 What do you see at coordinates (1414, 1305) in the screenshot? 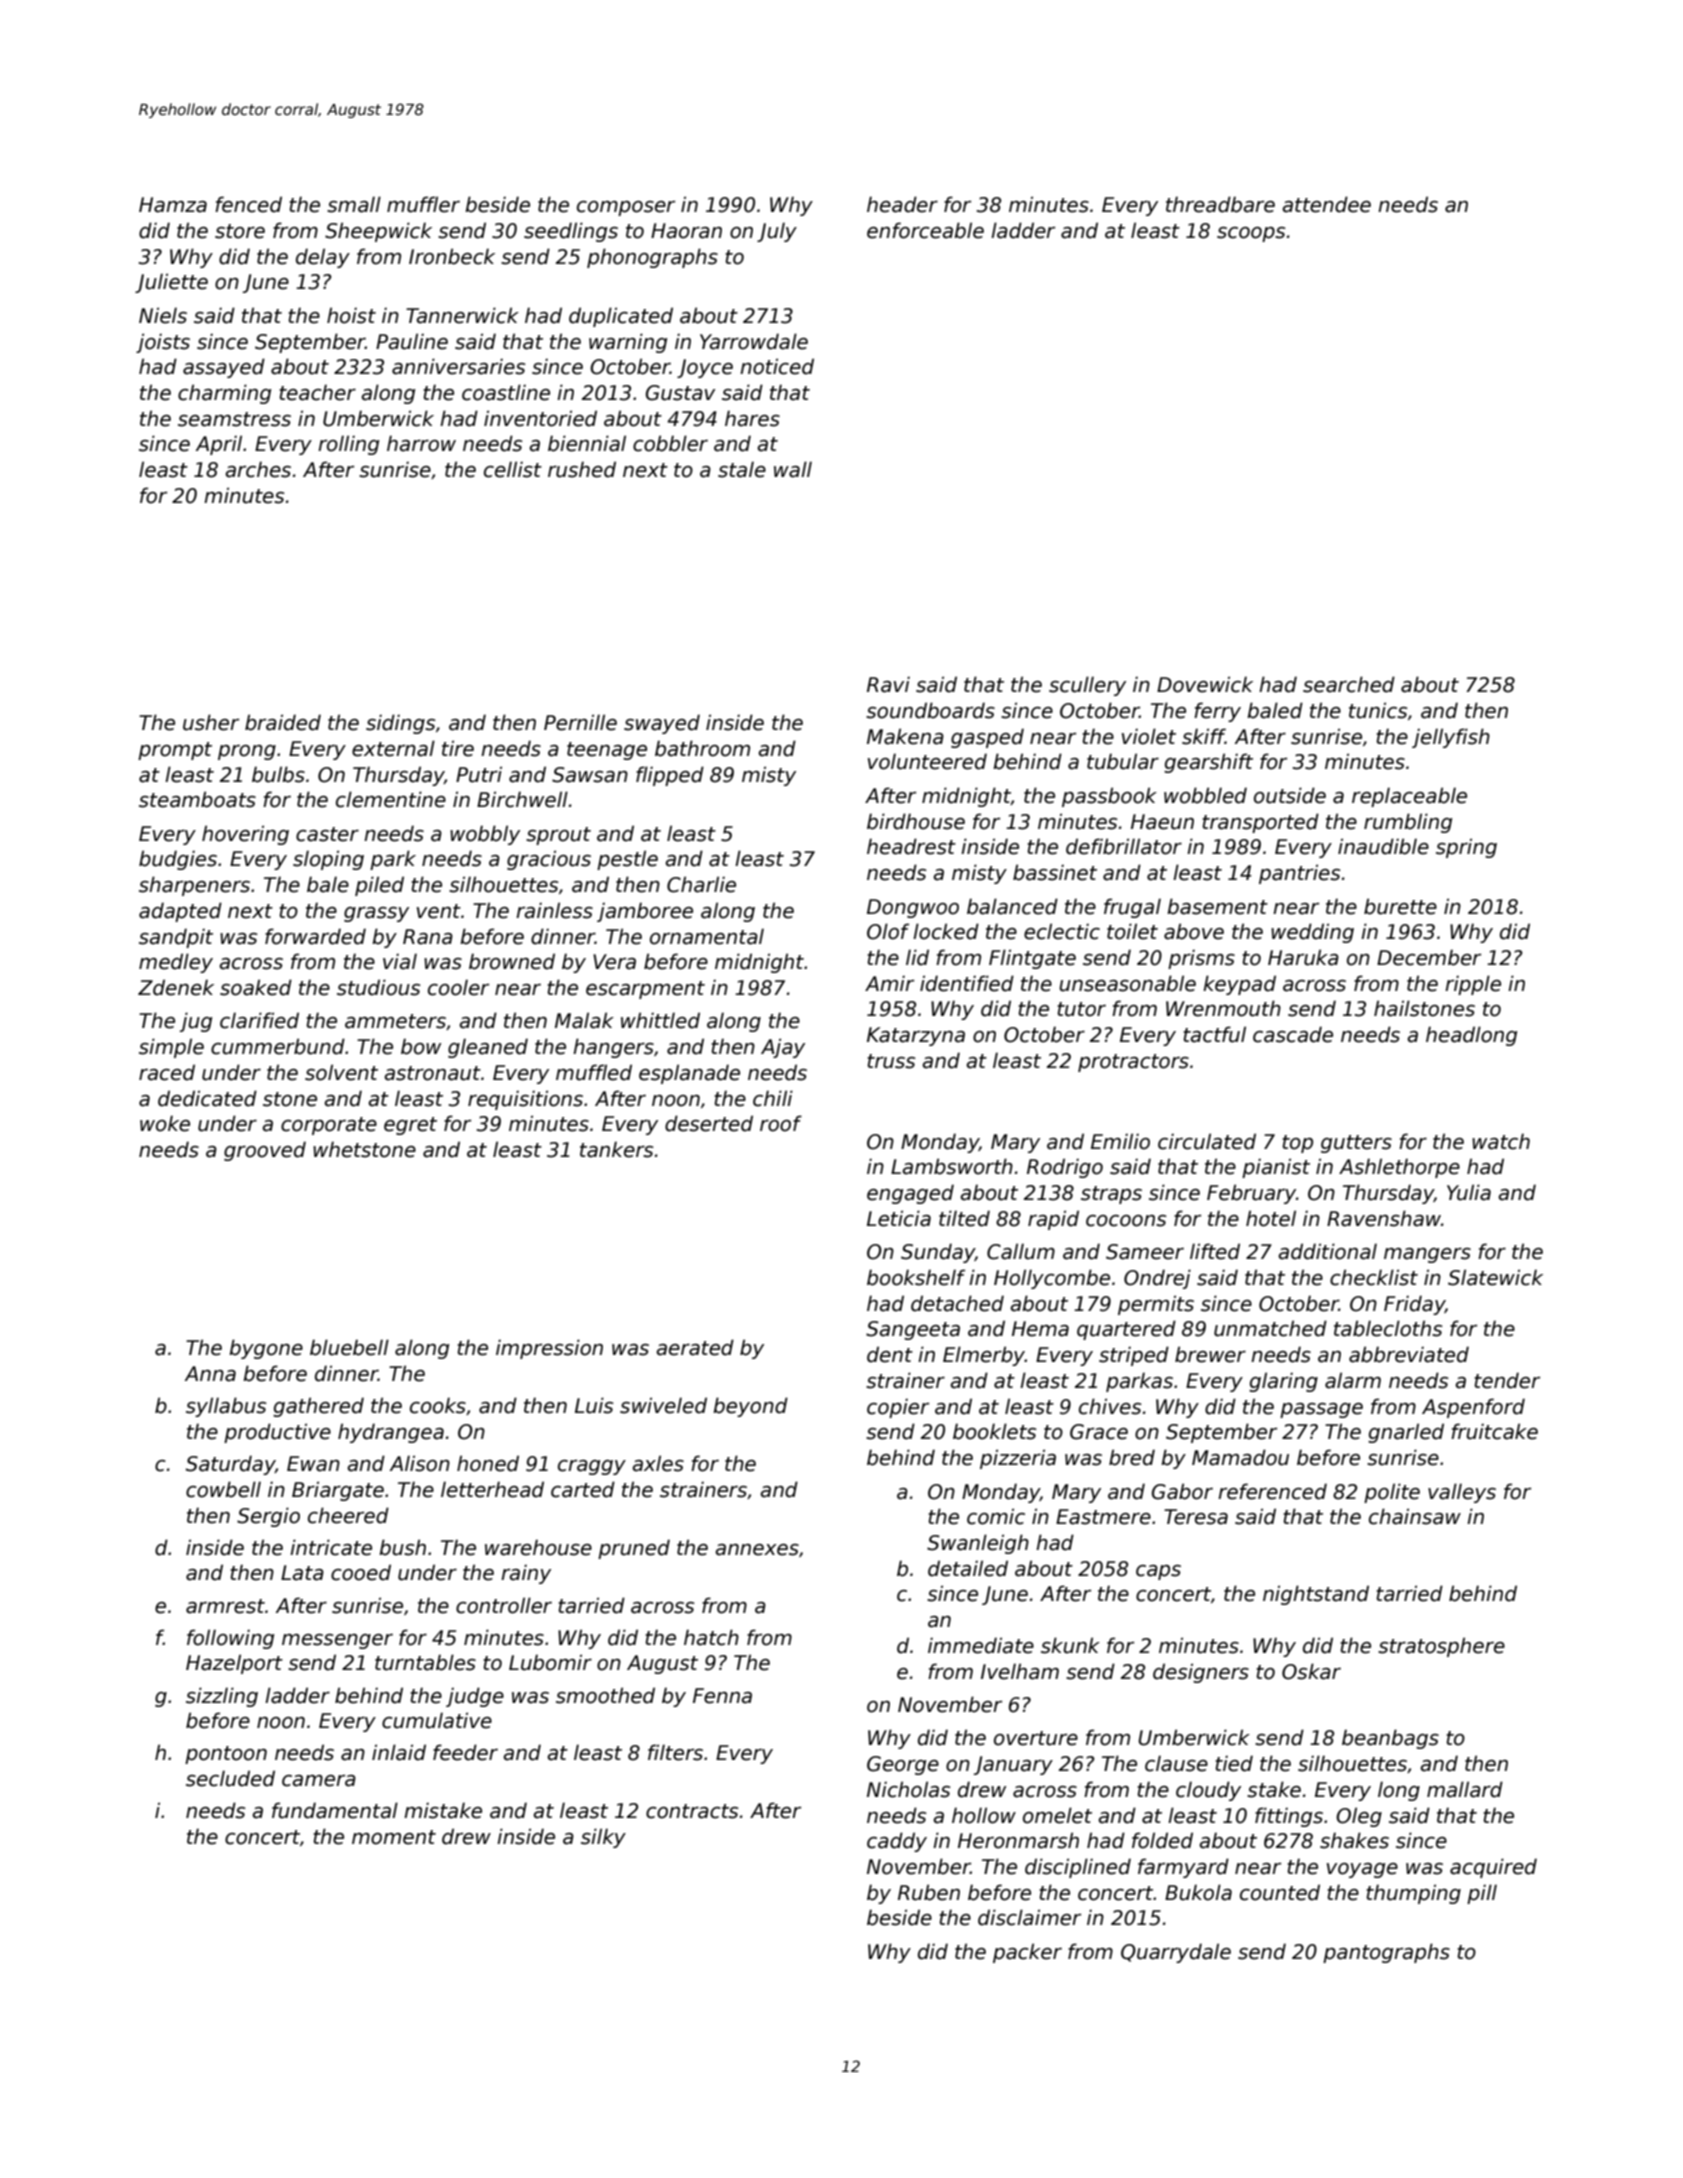
I see `Friday` at bounding box center [1414, 1305].
